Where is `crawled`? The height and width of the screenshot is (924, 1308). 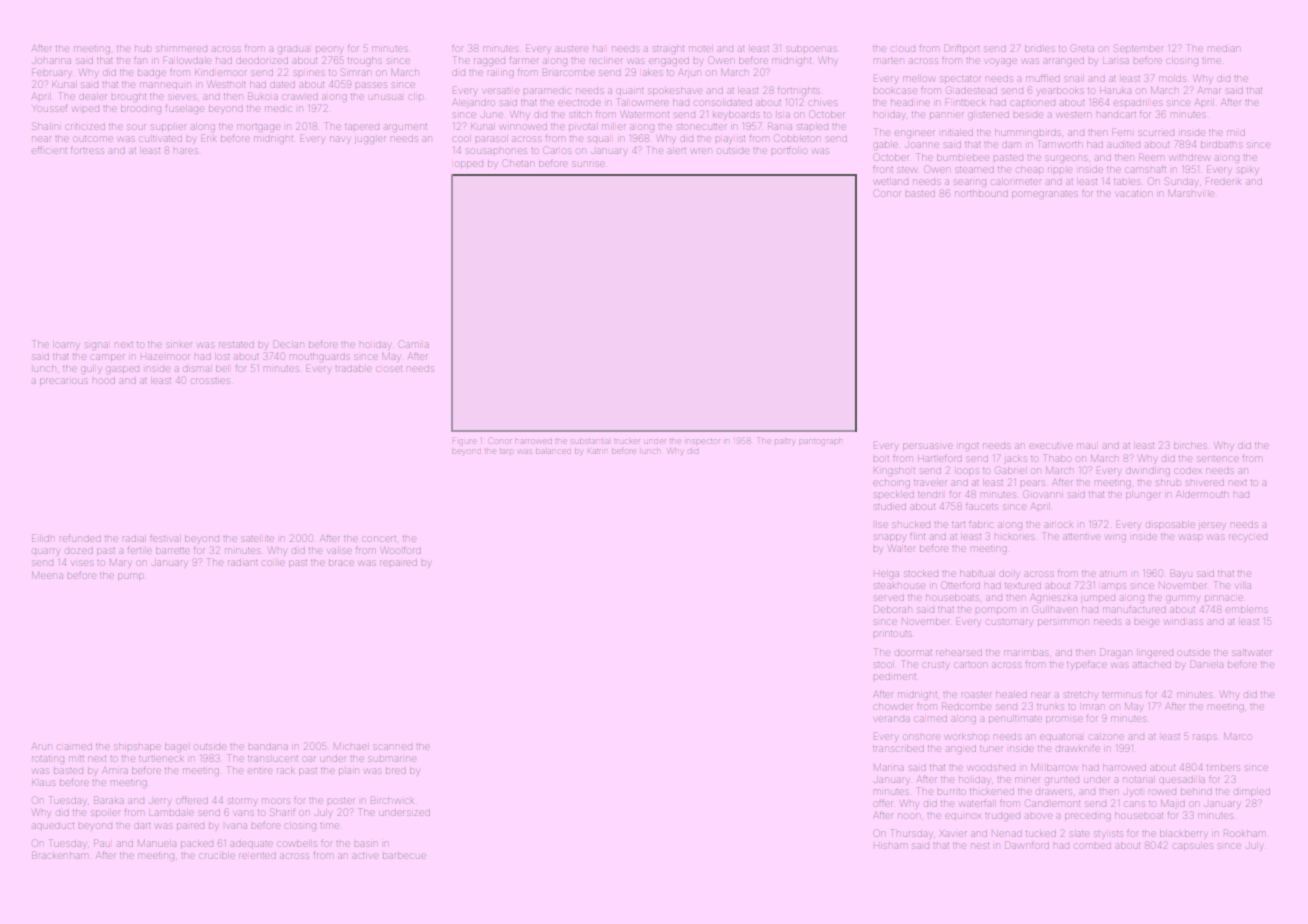 crawled is located at coordinates (300, 97).
